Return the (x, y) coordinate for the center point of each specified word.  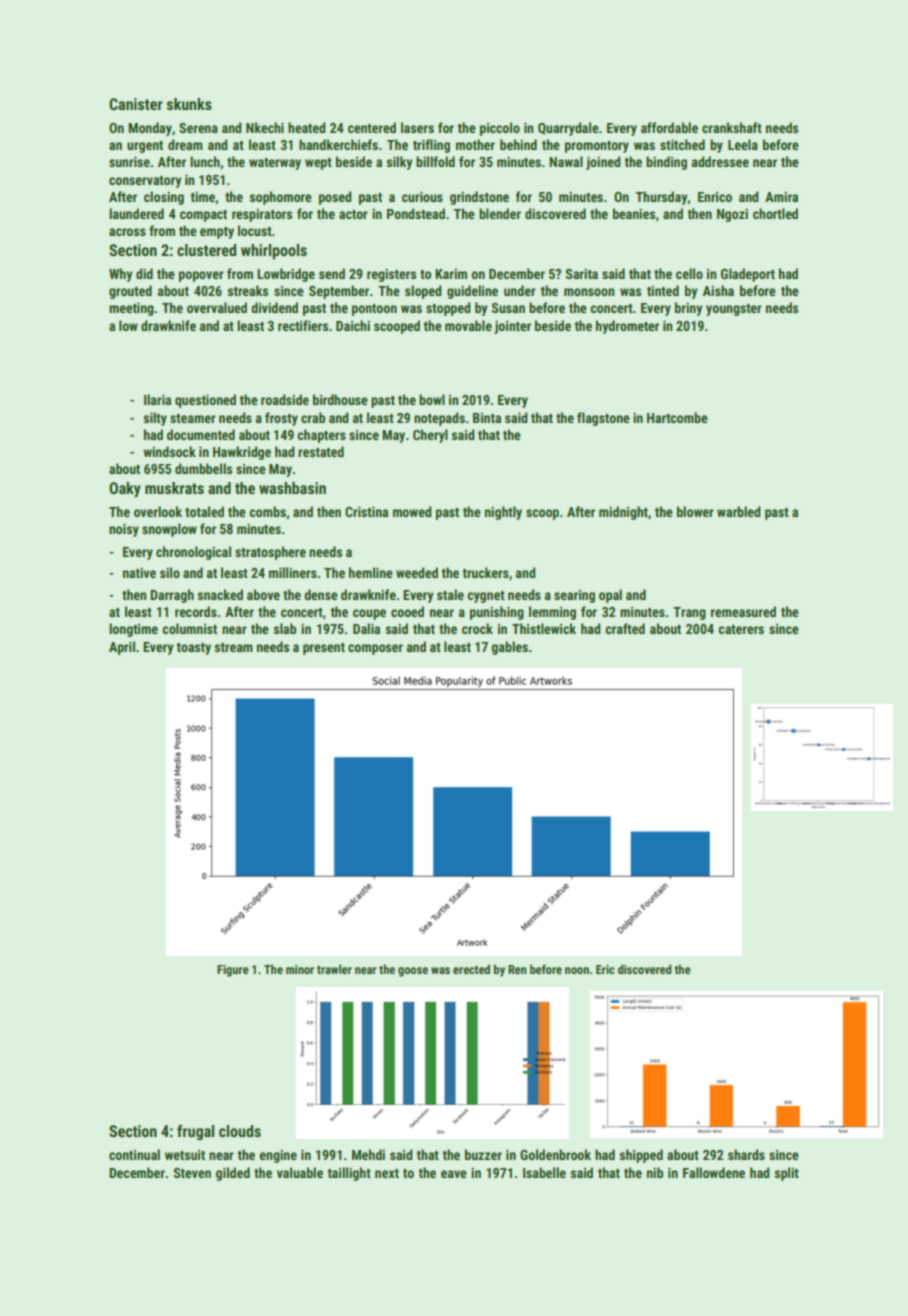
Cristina (366, 512)
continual (134, 1154)
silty (155, 419)
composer (375, 649)
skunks (189, 104)
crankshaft (732, 127)
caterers (741, 629)
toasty (193, 649)
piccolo (500, 129)
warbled (739, 511)
